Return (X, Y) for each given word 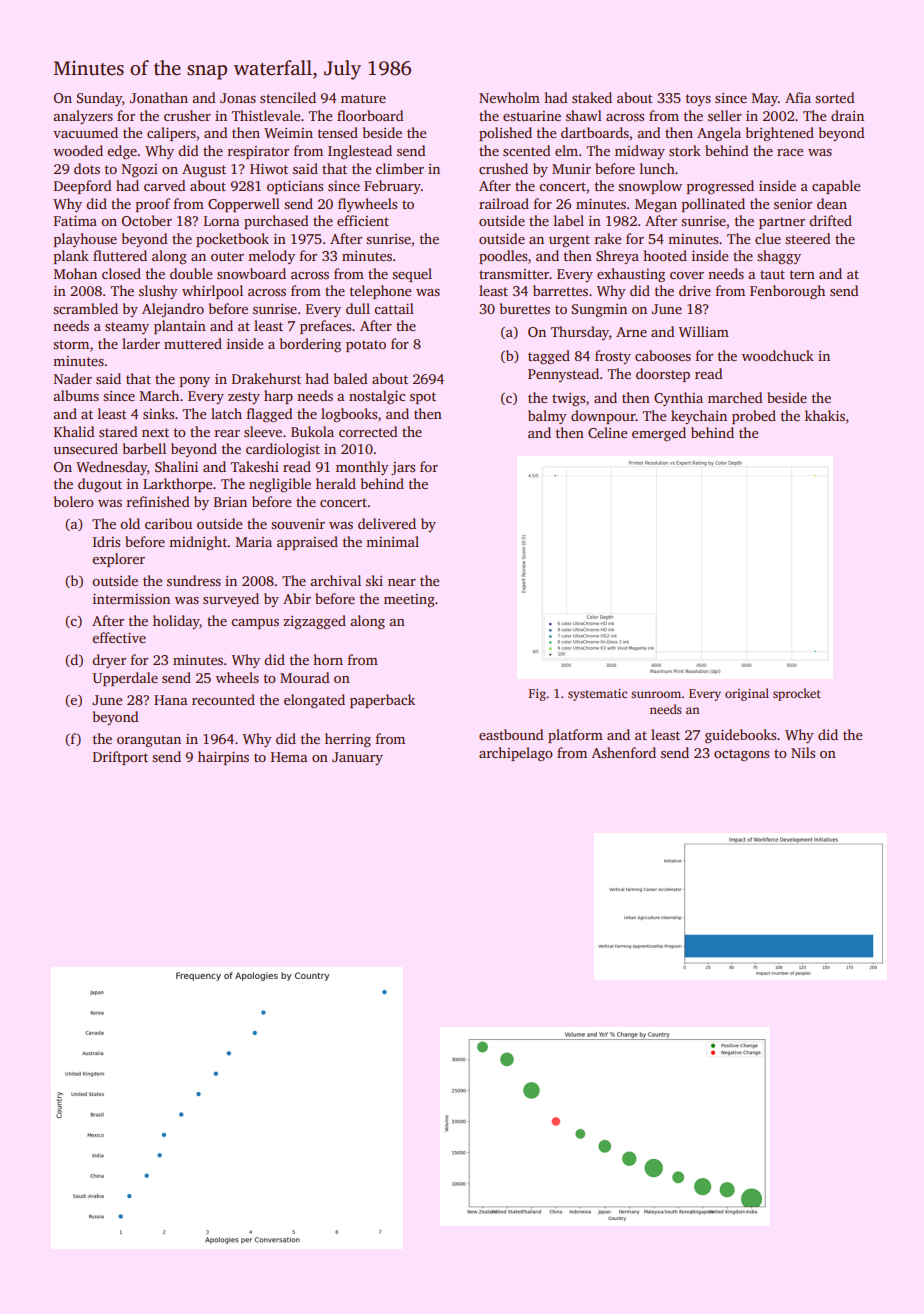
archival (335, 580)
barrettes (560, 290)
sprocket (797, 694)
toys (698, 100)
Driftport (120, 758)
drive (695, 290)
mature (363, 98)
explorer (118, 560)
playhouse (85, 240)
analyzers (83, 117)
